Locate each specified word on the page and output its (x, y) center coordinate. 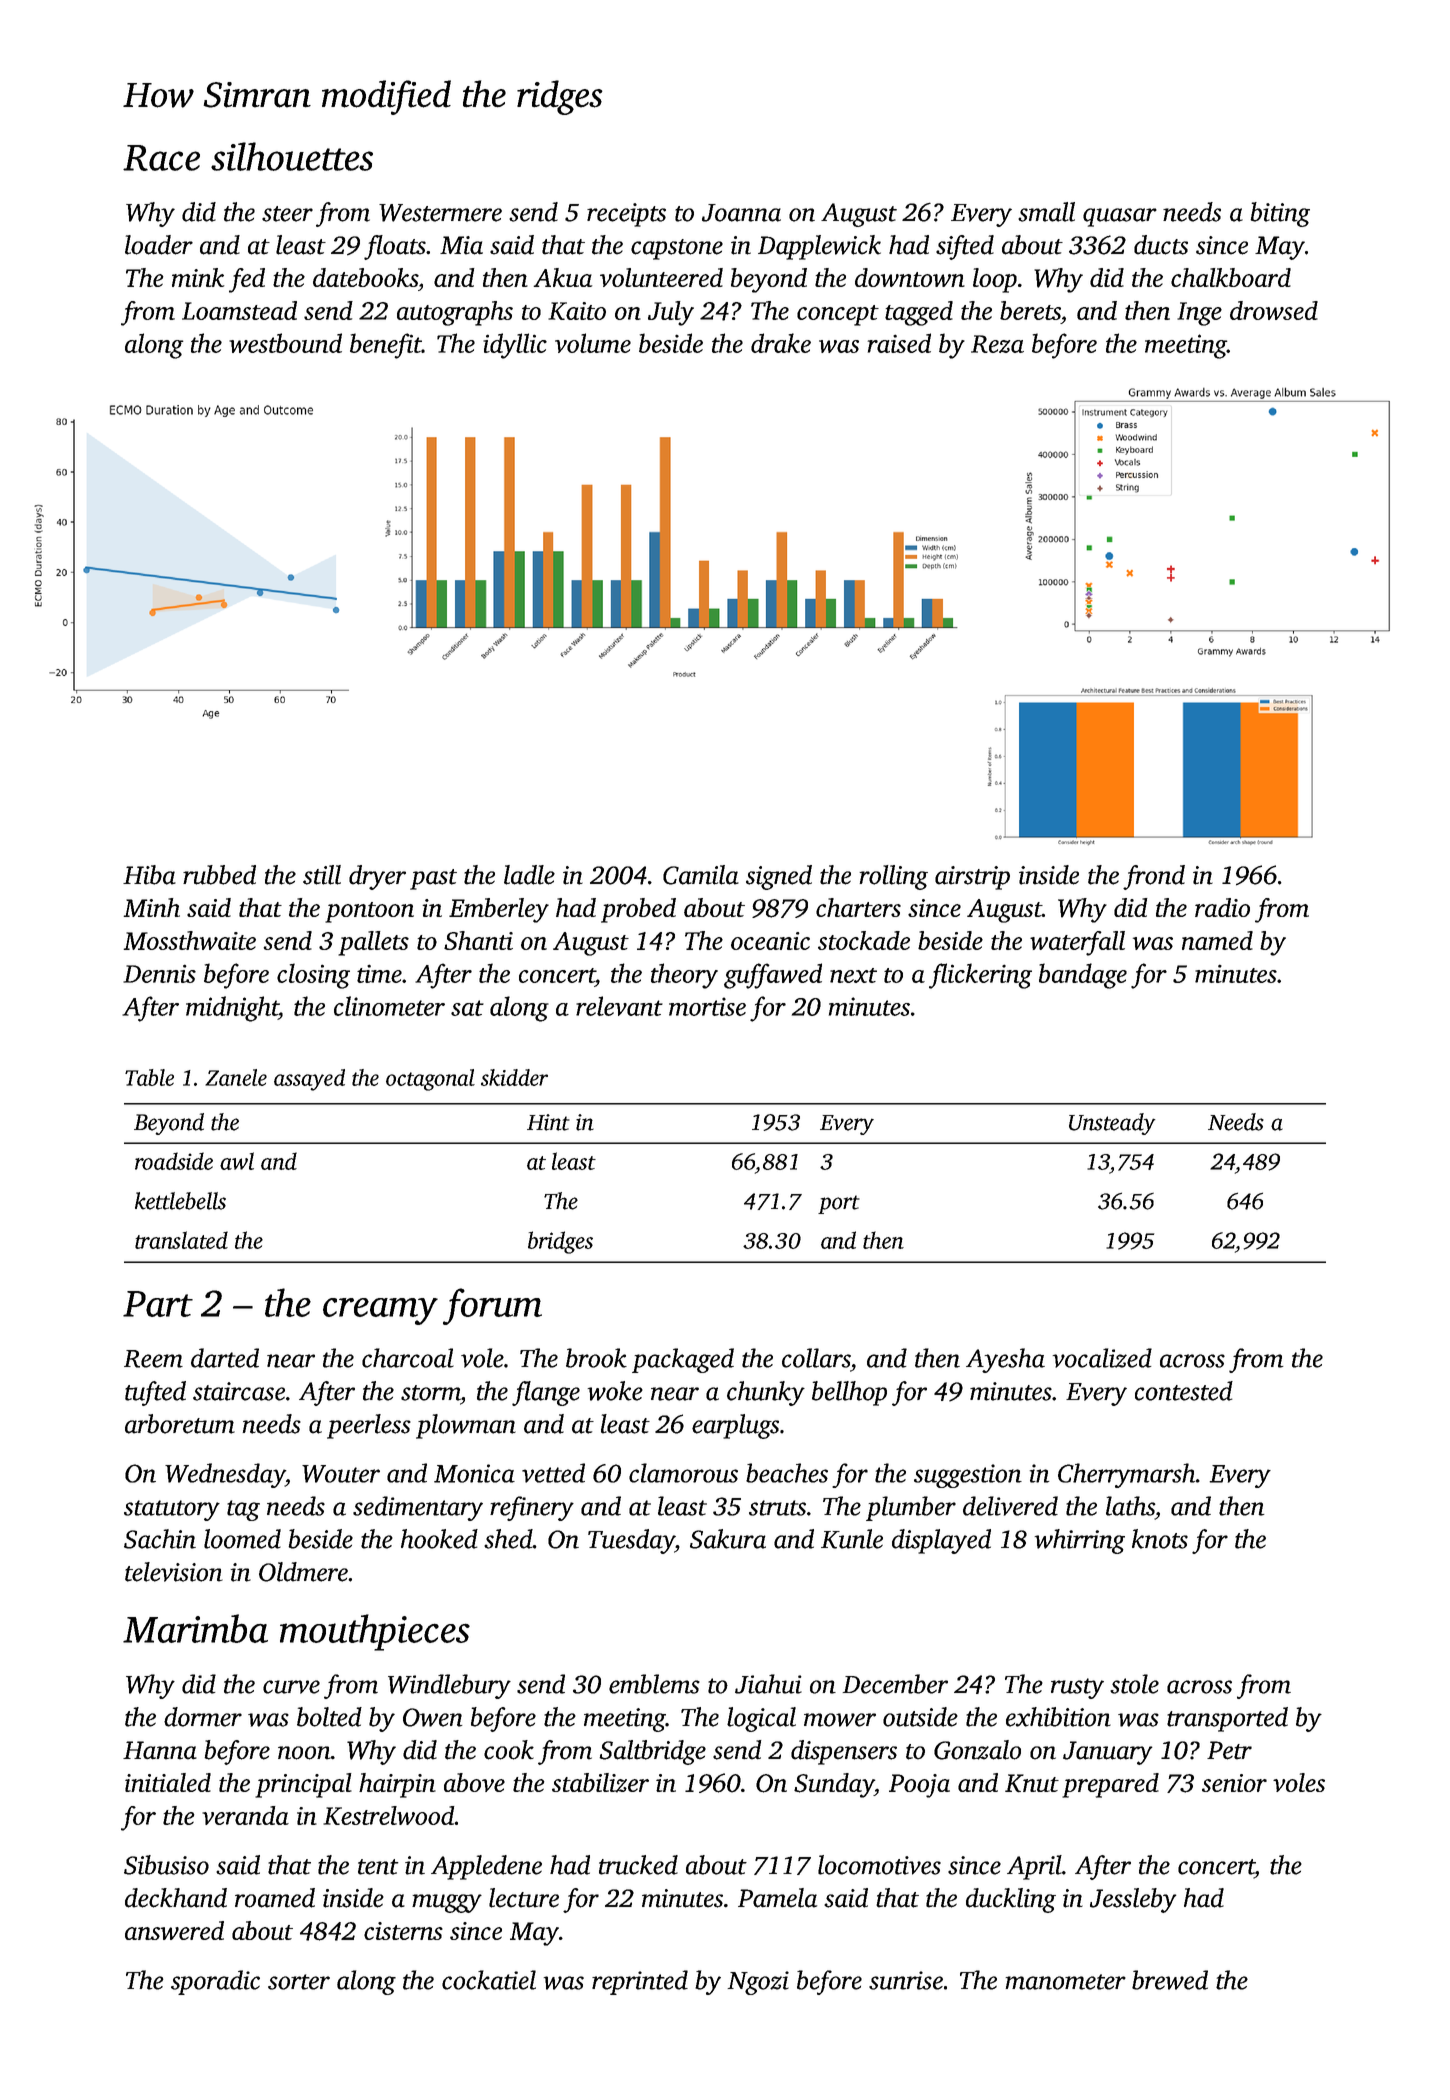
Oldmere (303, 1572)
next (853, 975)
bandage (1083, 976)
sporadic (215, 1982)
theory (684, 976)
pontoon (369, 912)
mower (840, 1720)
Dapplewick (819, 247)
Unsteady (1112, 1124)
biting (1280, 214)
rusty (1077, 1688)
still (322, 875)
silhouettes (292, 156)
